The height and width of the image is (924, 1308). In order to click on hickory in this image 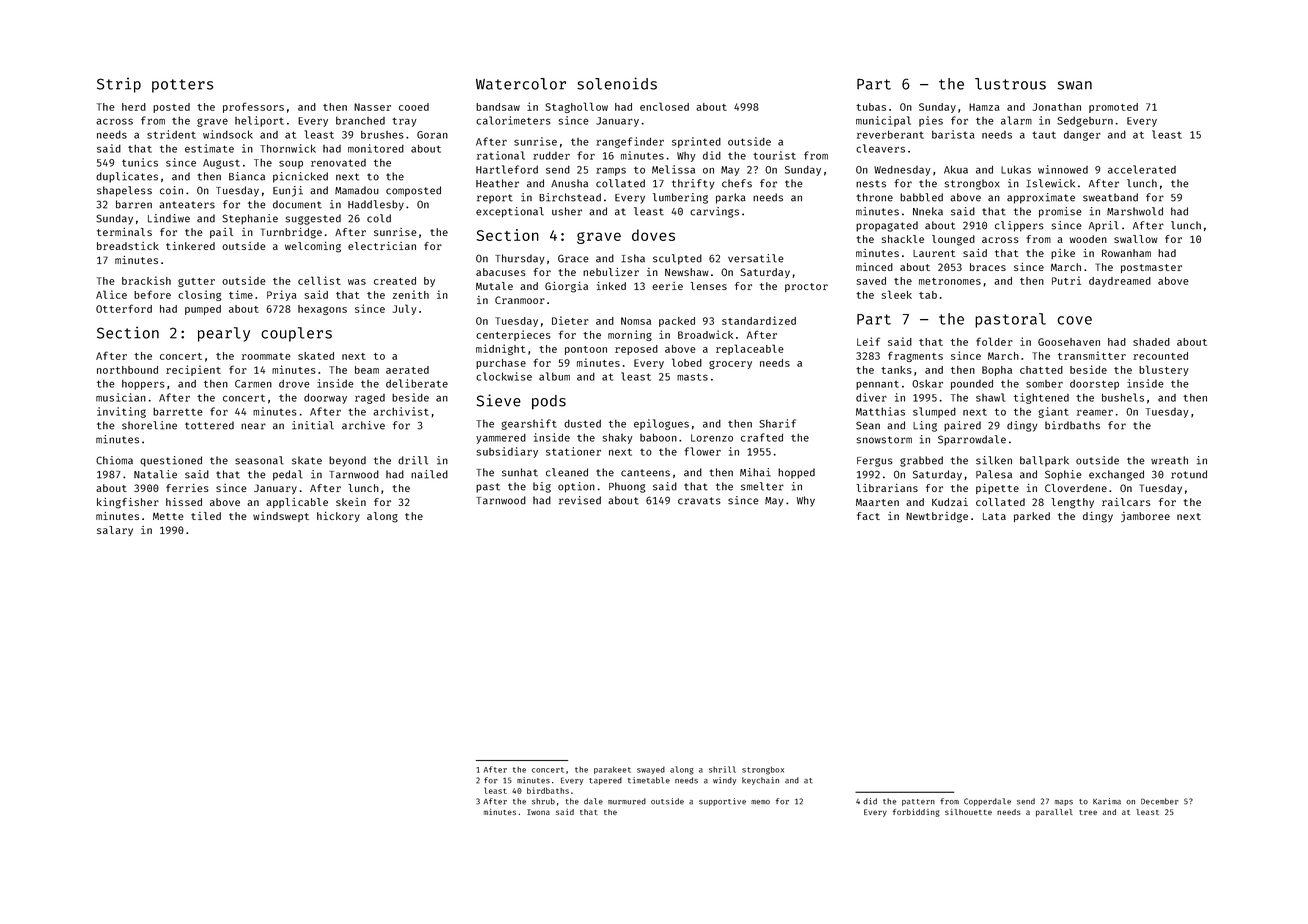, I will do `click(338, 517)`.
